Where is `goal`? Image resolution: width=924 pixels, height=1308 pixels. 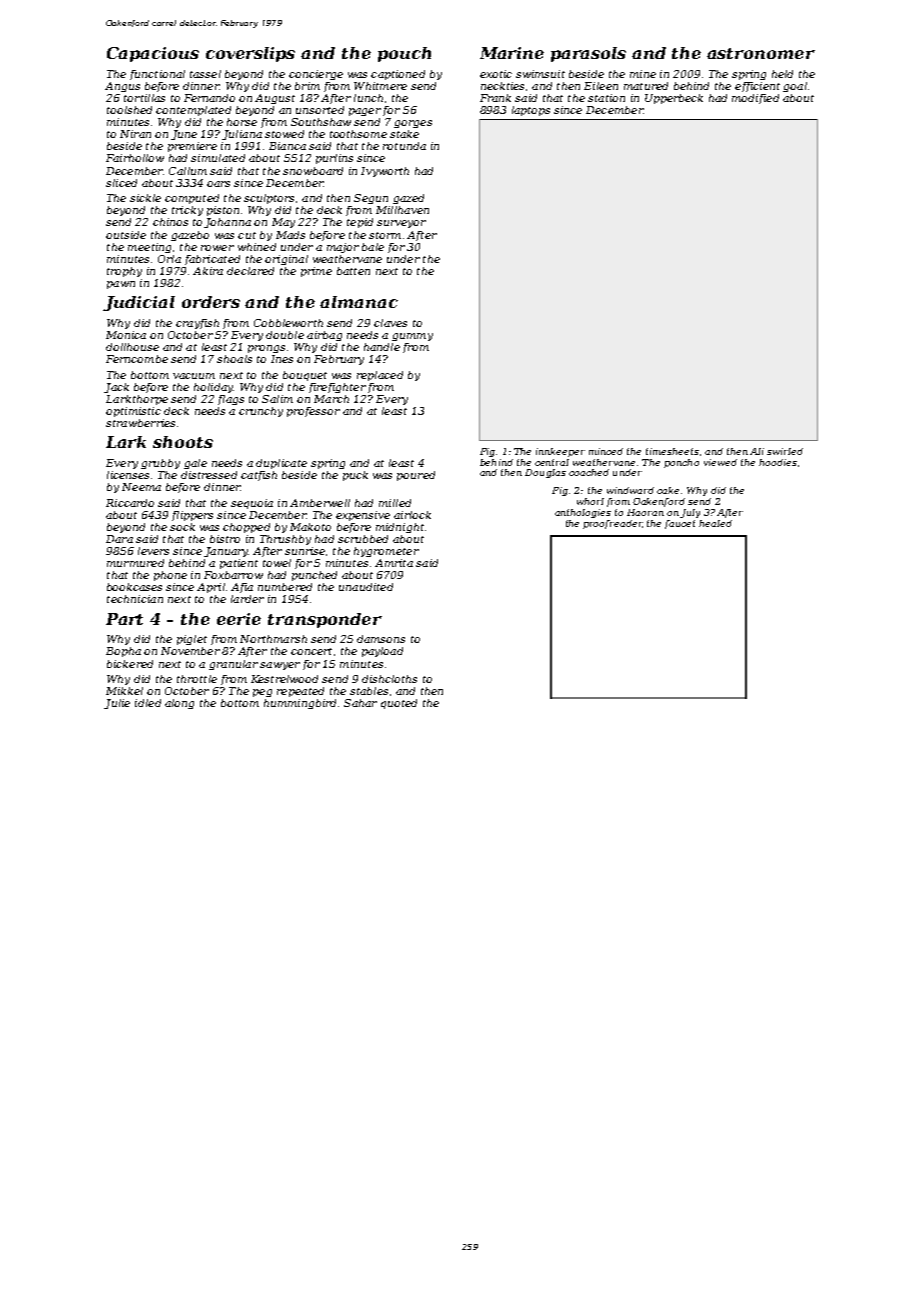 goal is located at coordinates (795, 87).
